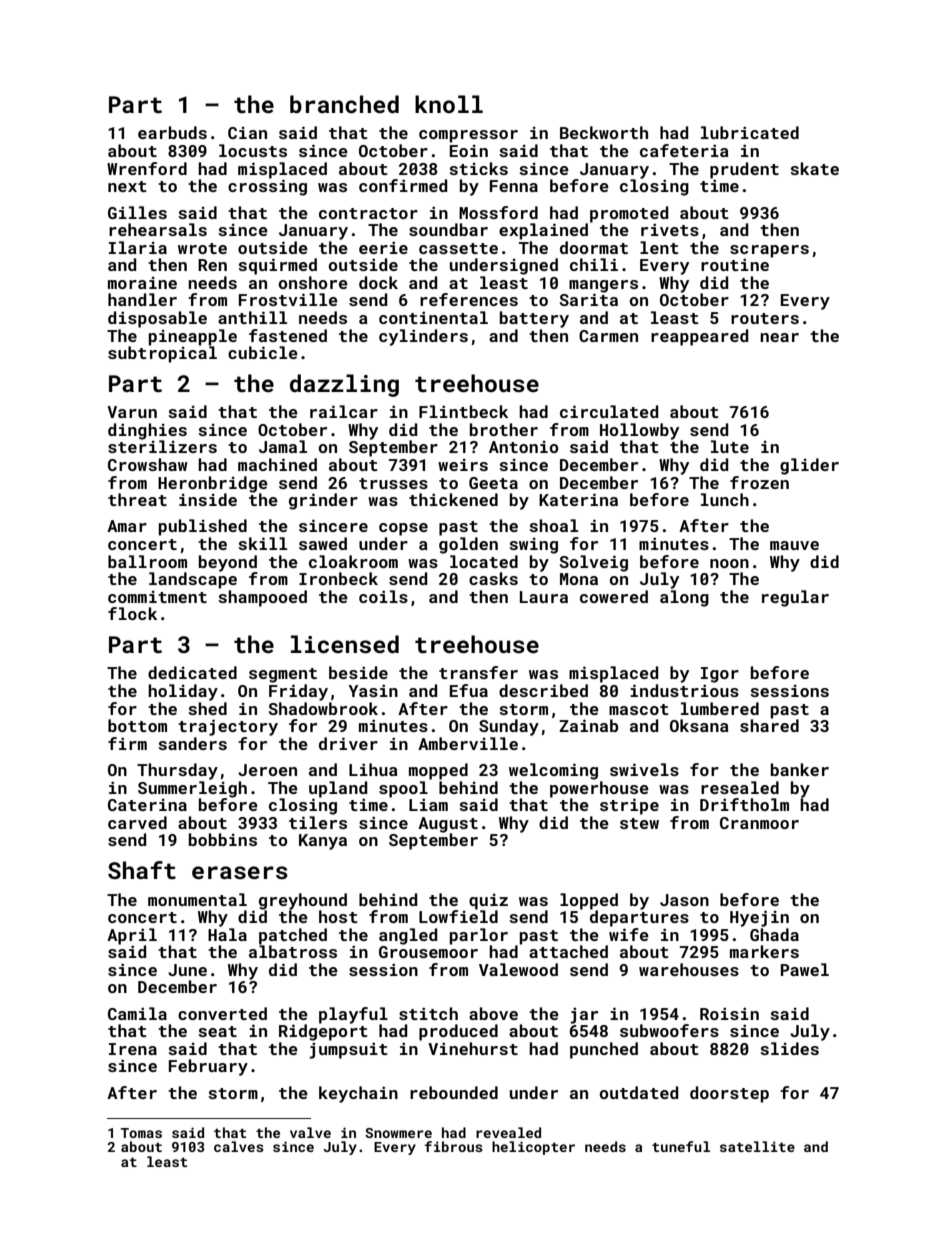 The width and height of the page is (952, 1233). What do you see at coordinates (639, 431) in the page?
I see `Hollowby` at bounding box center [639, 431].
